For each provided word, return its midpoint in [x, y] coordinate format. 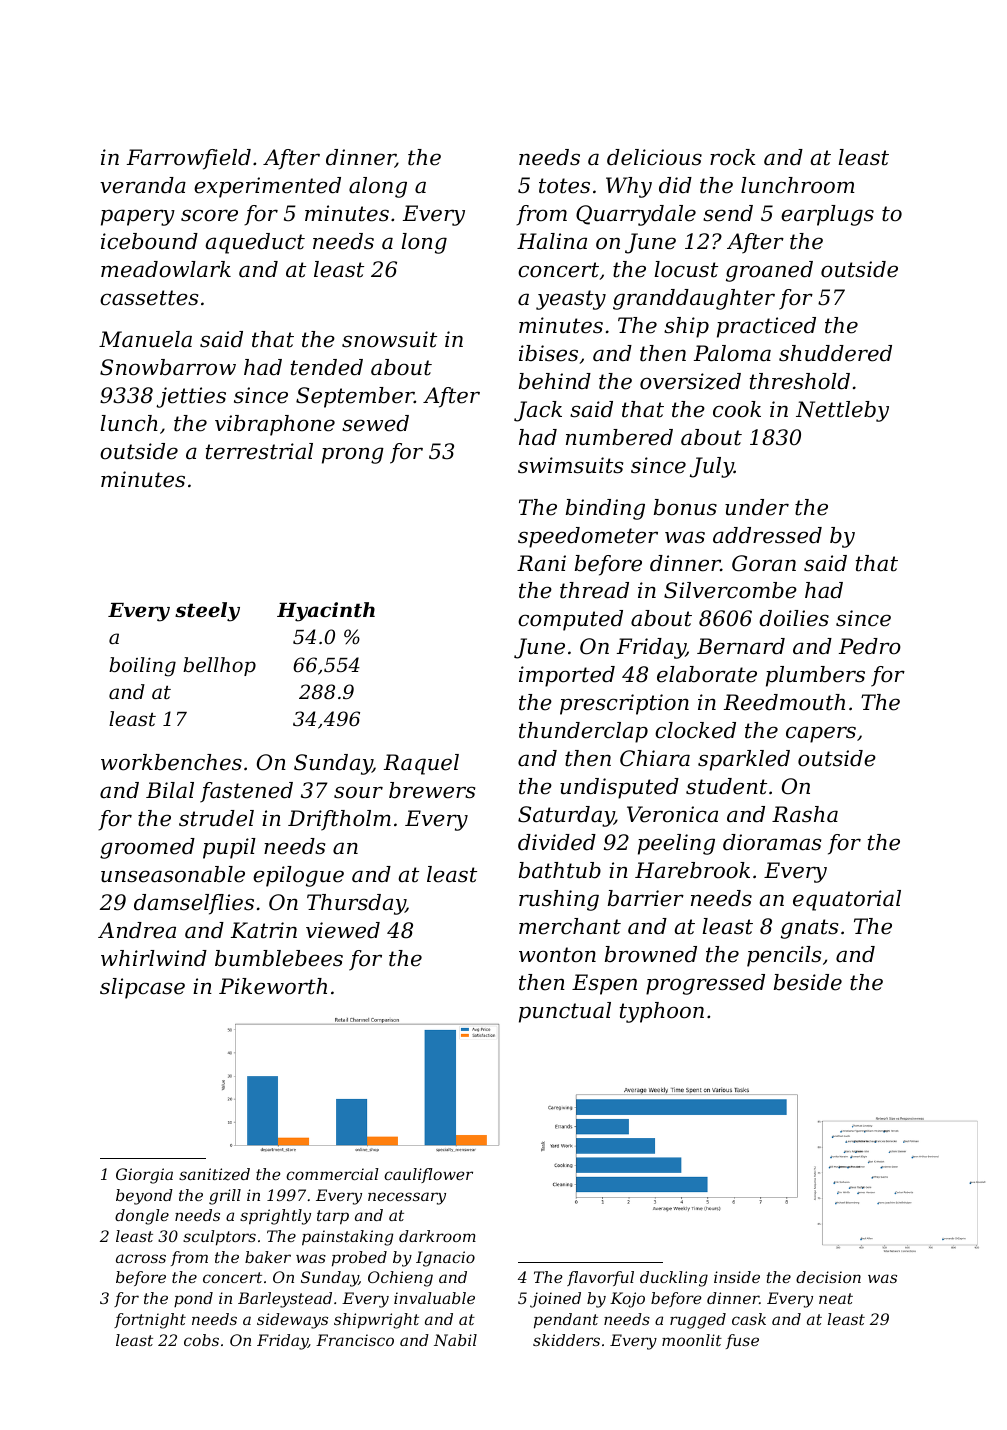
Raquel [421, 764]
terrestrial [259, 451]
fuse [742, 1341]
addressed [767, 535]
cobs [201, 1340]
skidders [566, 1340]
